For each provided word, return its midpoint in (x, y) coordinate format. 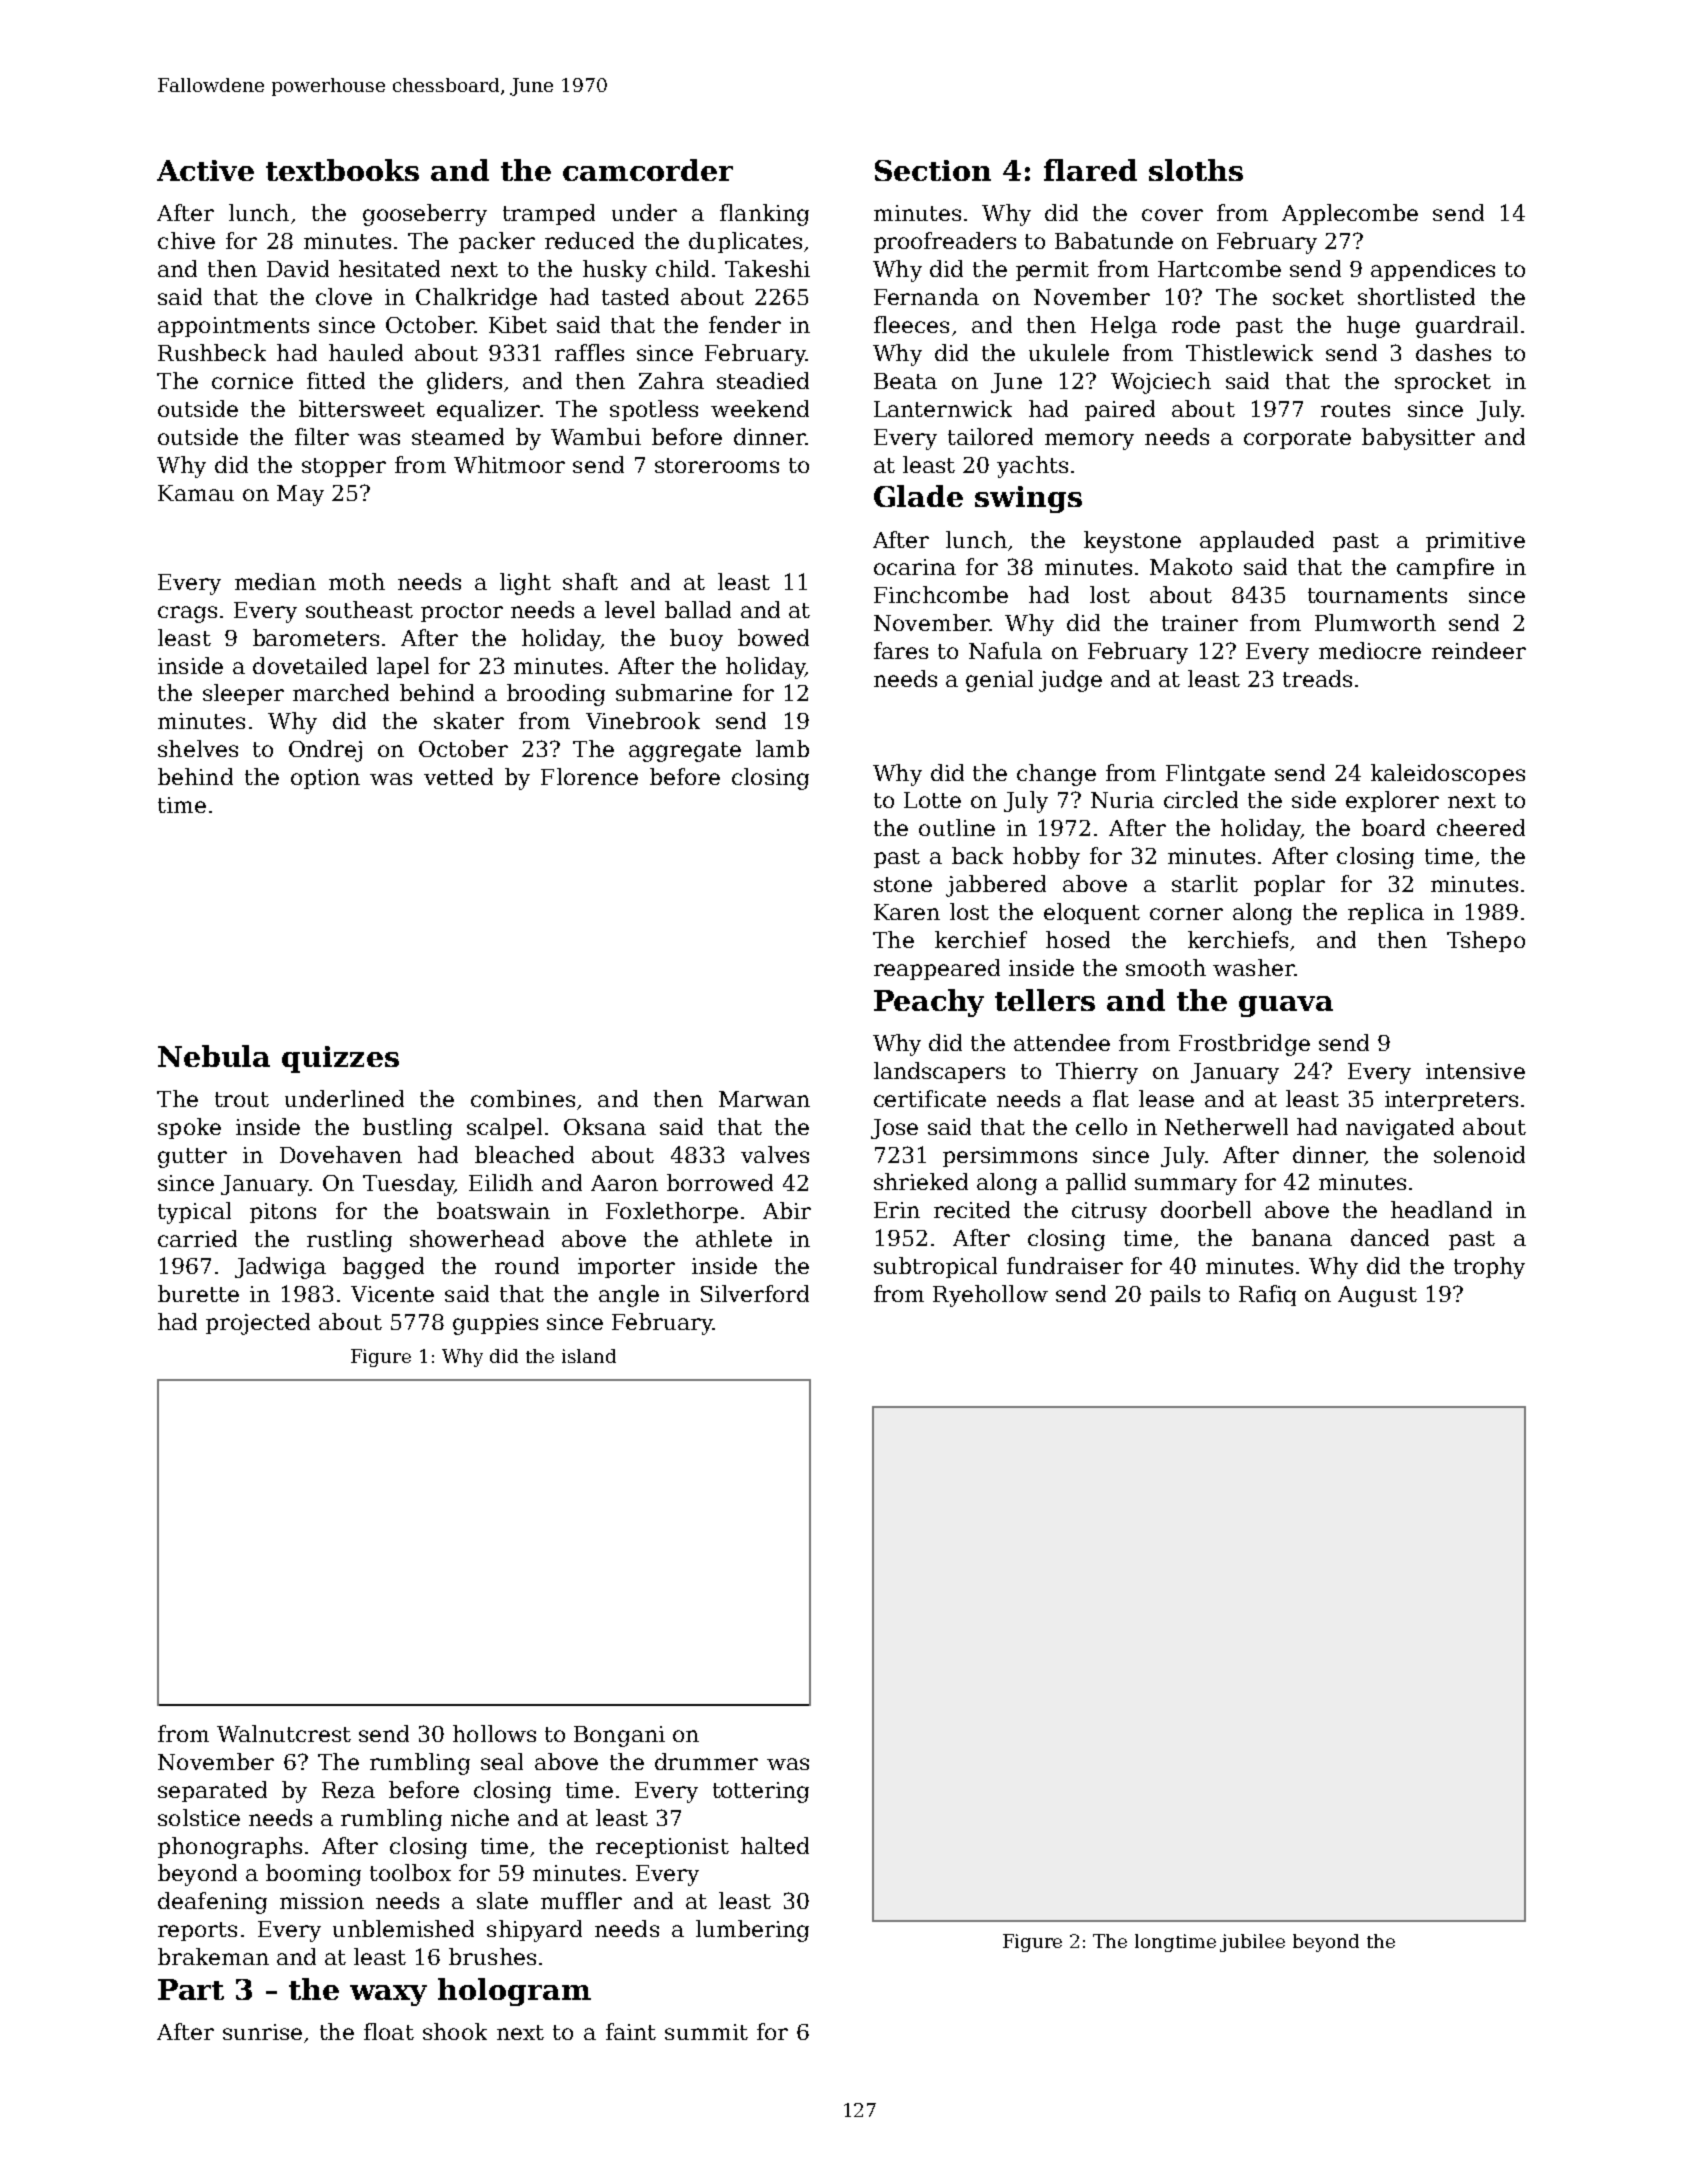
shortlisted (1416, 296)
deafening (212, 1903)
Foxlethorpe (672, 1212)
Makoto (1191, 566)
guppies (495, 1324)
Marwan (764, 1099)
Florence (589, 776)
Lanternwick (943, 408)
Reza (348, 1790)
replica (1386, 913)
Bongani (619, 1736)
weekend (760, 408)
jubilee (1252, 1943)
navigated (1400, 1129)
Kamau (196, 493)
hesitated (389, 268)
